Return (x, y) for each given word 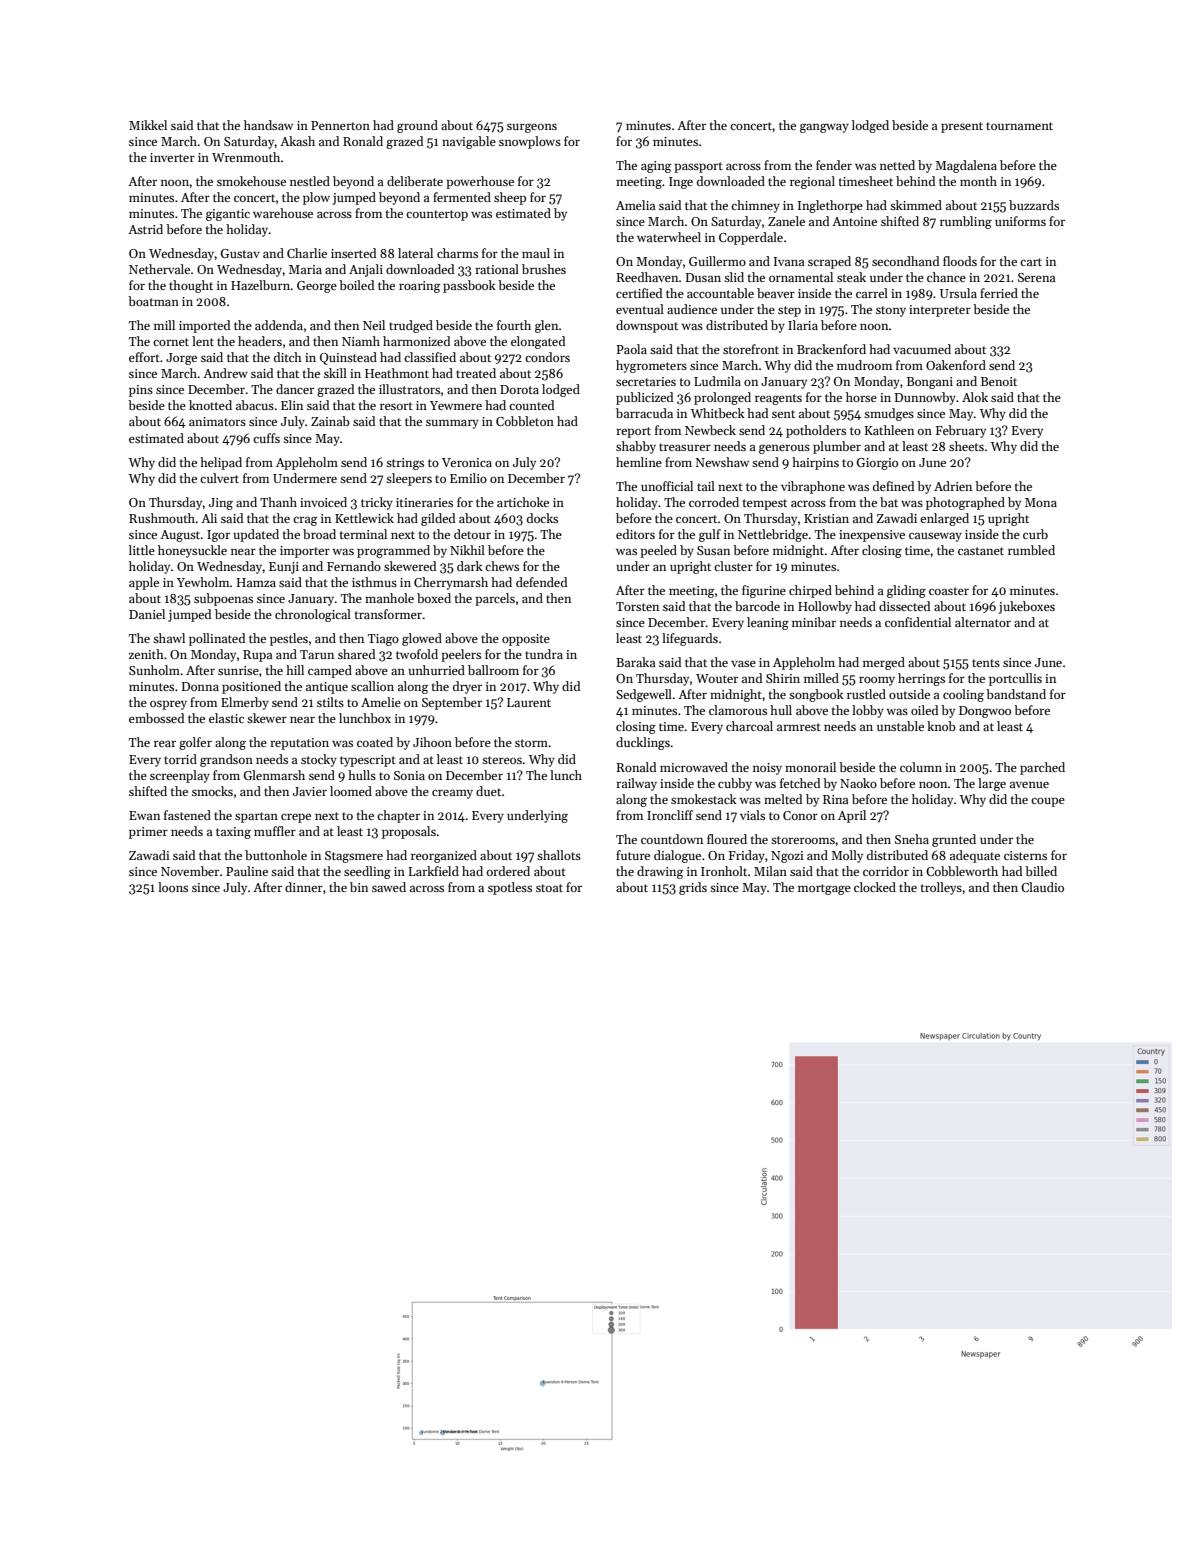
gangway (824, 128)
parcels (495, 599)
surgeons (532, 128)
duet (488, 791)
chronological (313, 615)
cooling (963, 695)
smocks (212, 791)
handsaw (268, 125)
